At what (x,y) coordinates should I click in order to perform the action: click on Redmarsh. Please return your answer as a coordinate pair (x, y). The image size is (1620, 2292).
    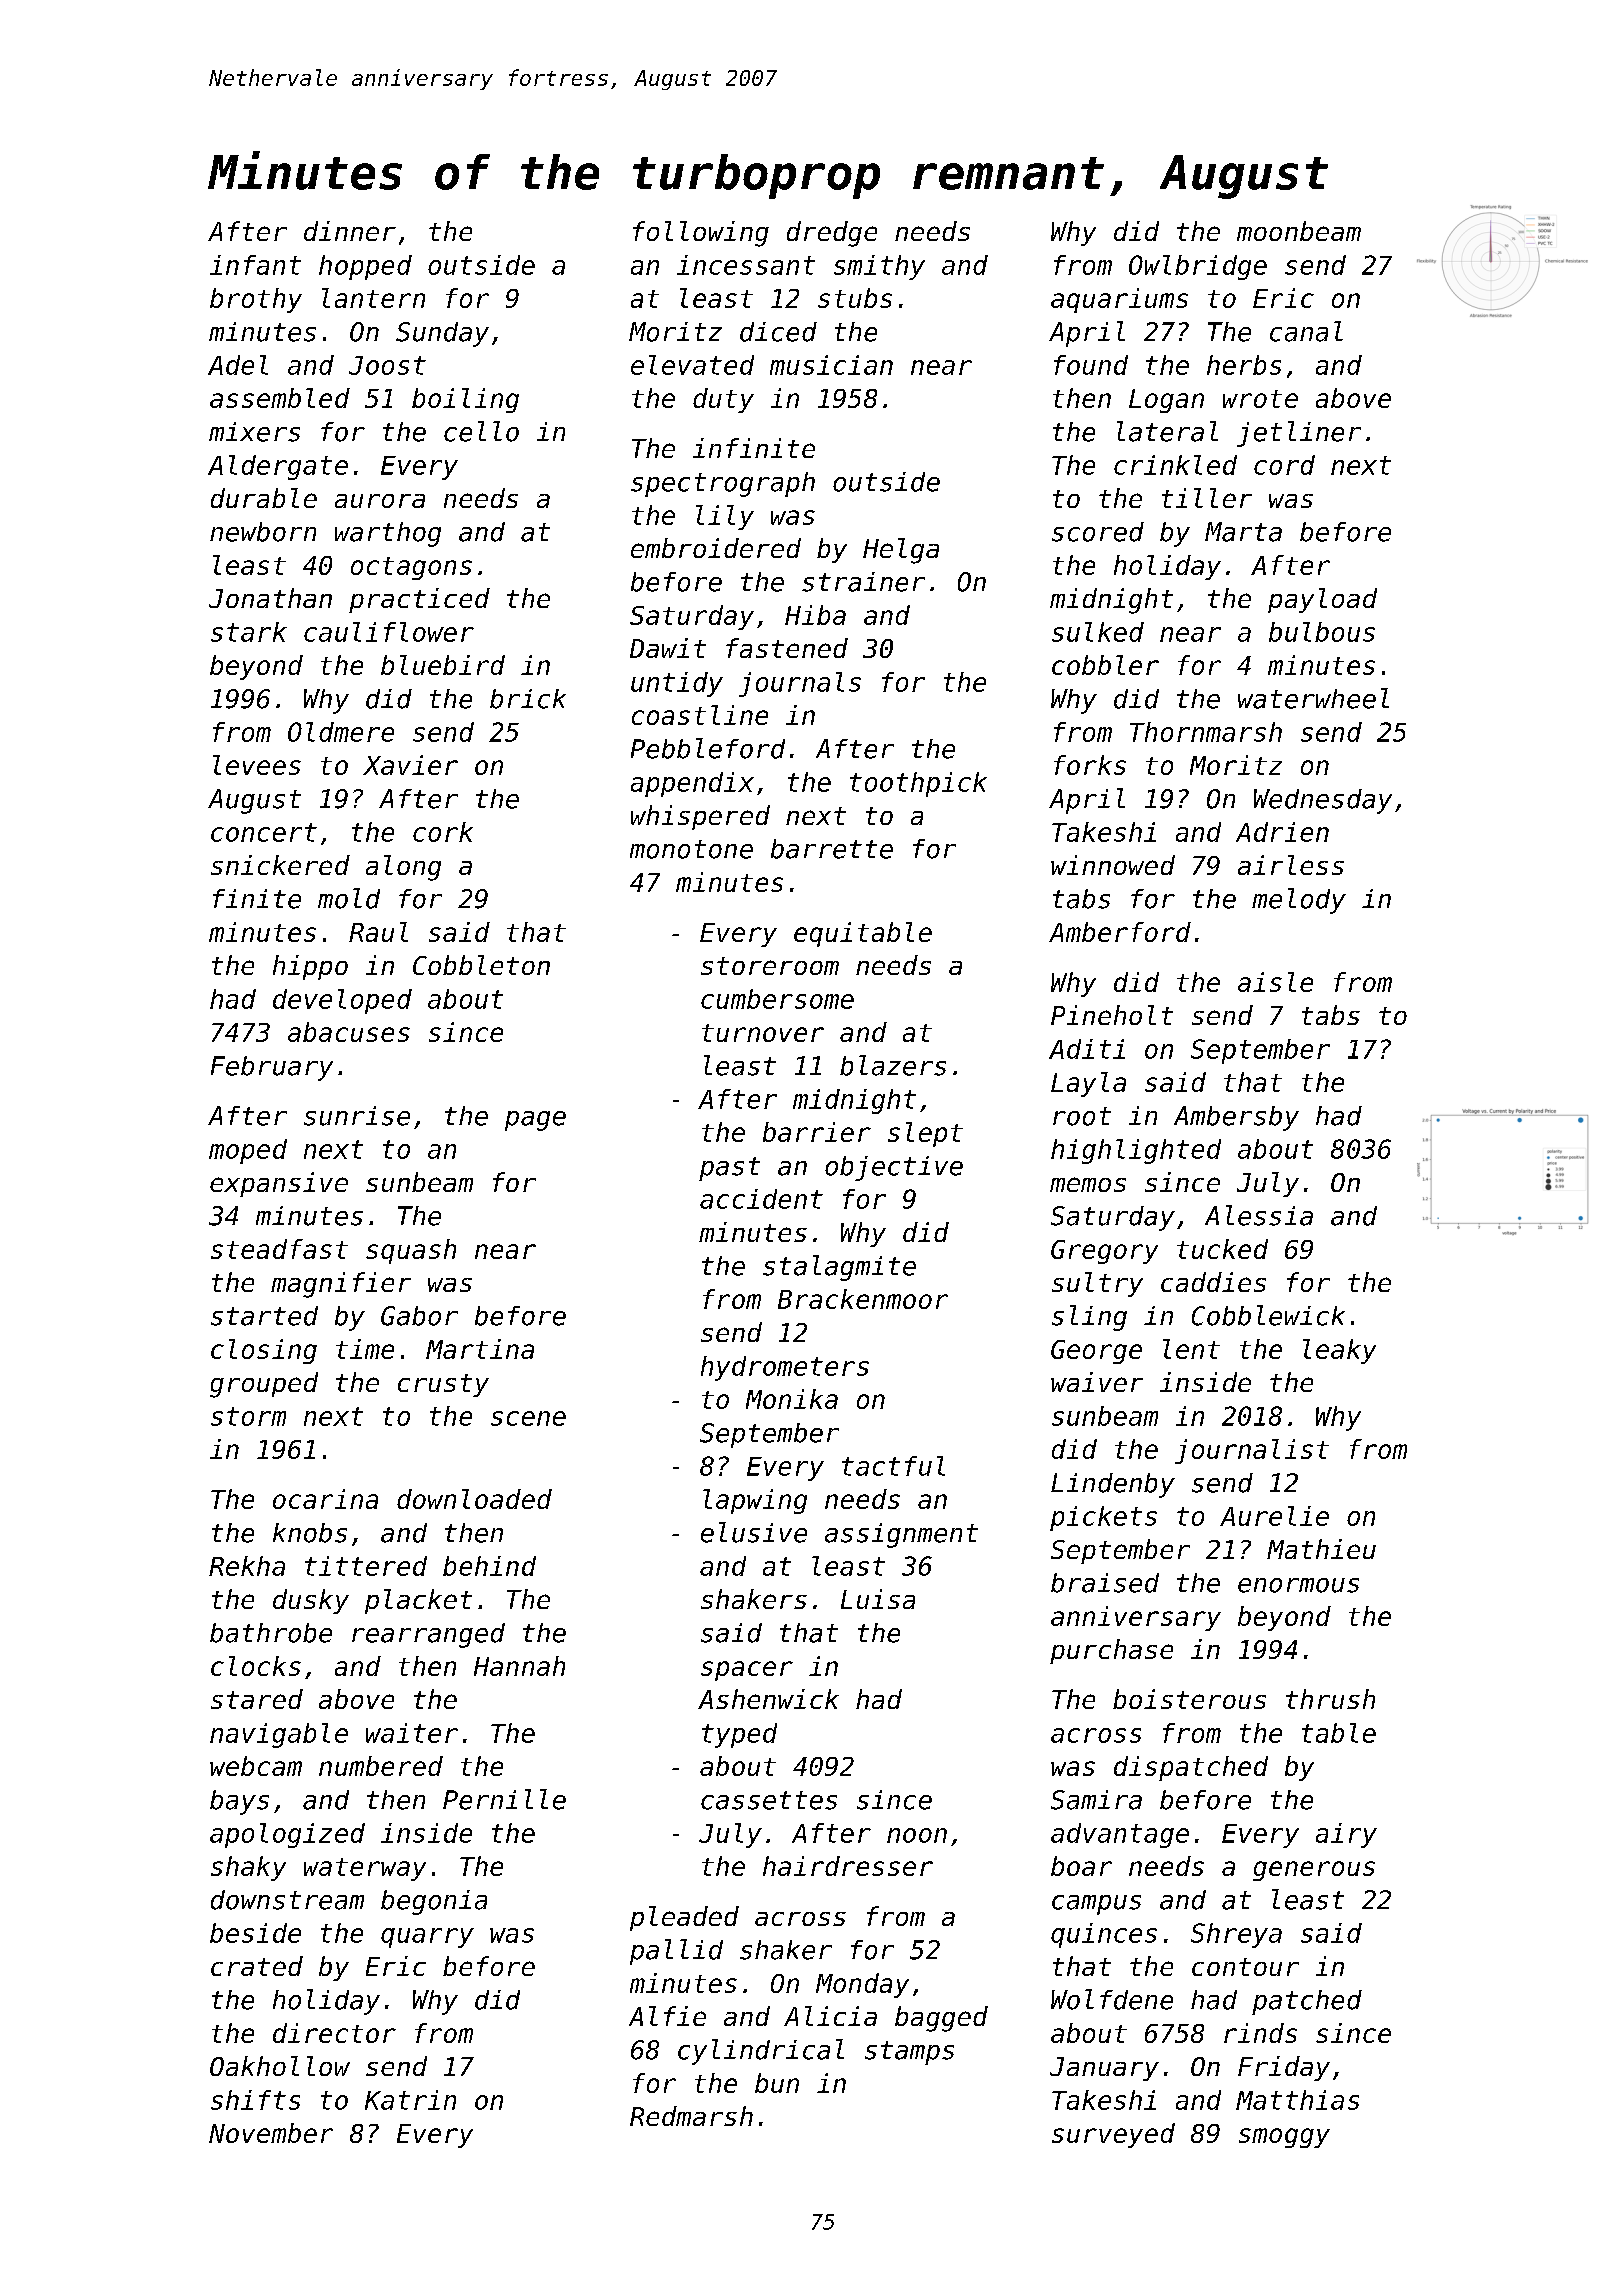
    Looking at the image, I should click on (691, 2116).
